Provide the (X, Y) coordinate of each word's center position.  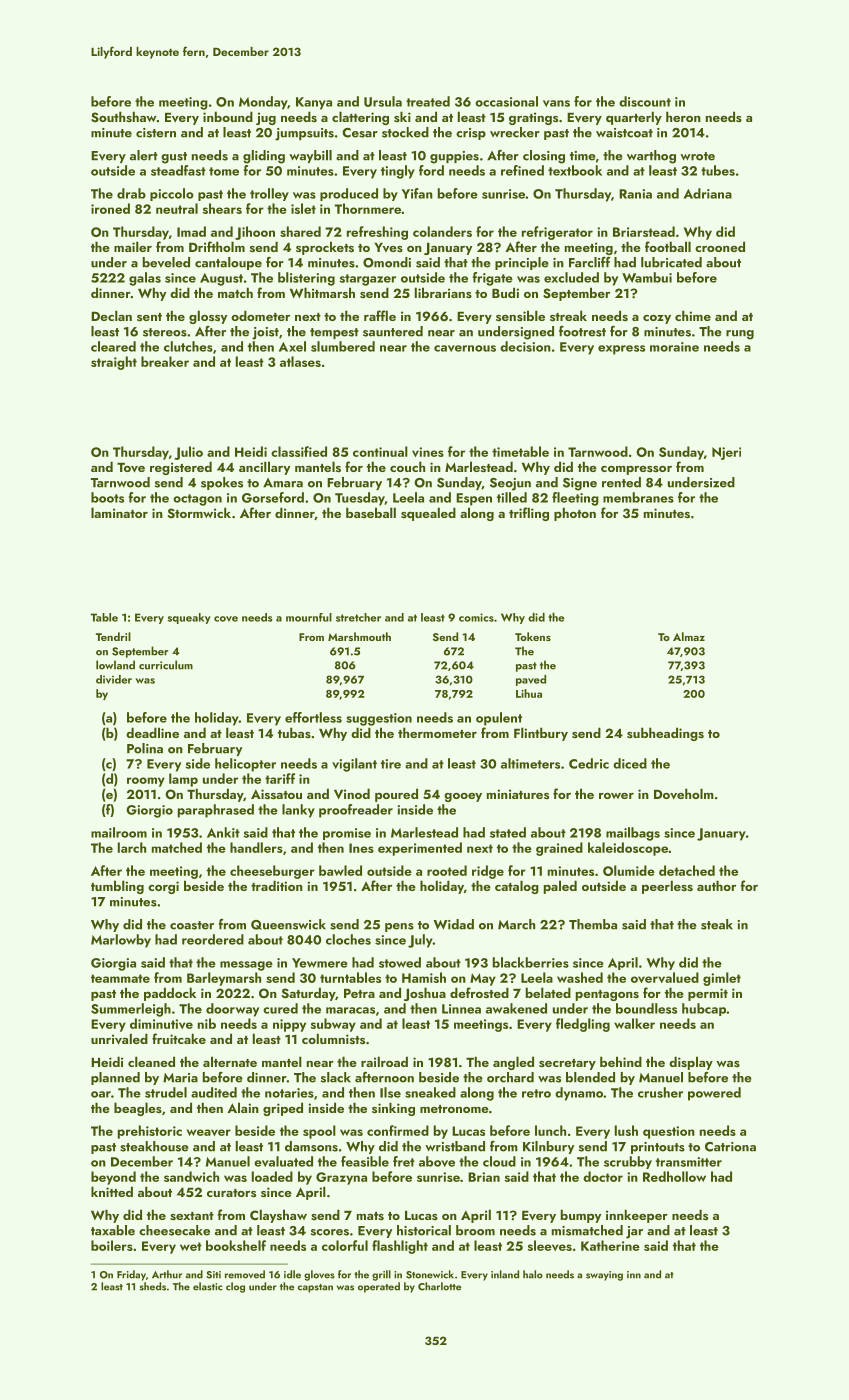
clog (235, 1287)
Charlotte (439, 1286)
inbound (228, 116)
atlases (300, 361)
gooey (463, 797)
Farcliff (590, 262)
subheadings (665, 734)
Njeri (726, 453)
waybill (310, 156)
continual (380, 451)
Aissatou (276, 794)
